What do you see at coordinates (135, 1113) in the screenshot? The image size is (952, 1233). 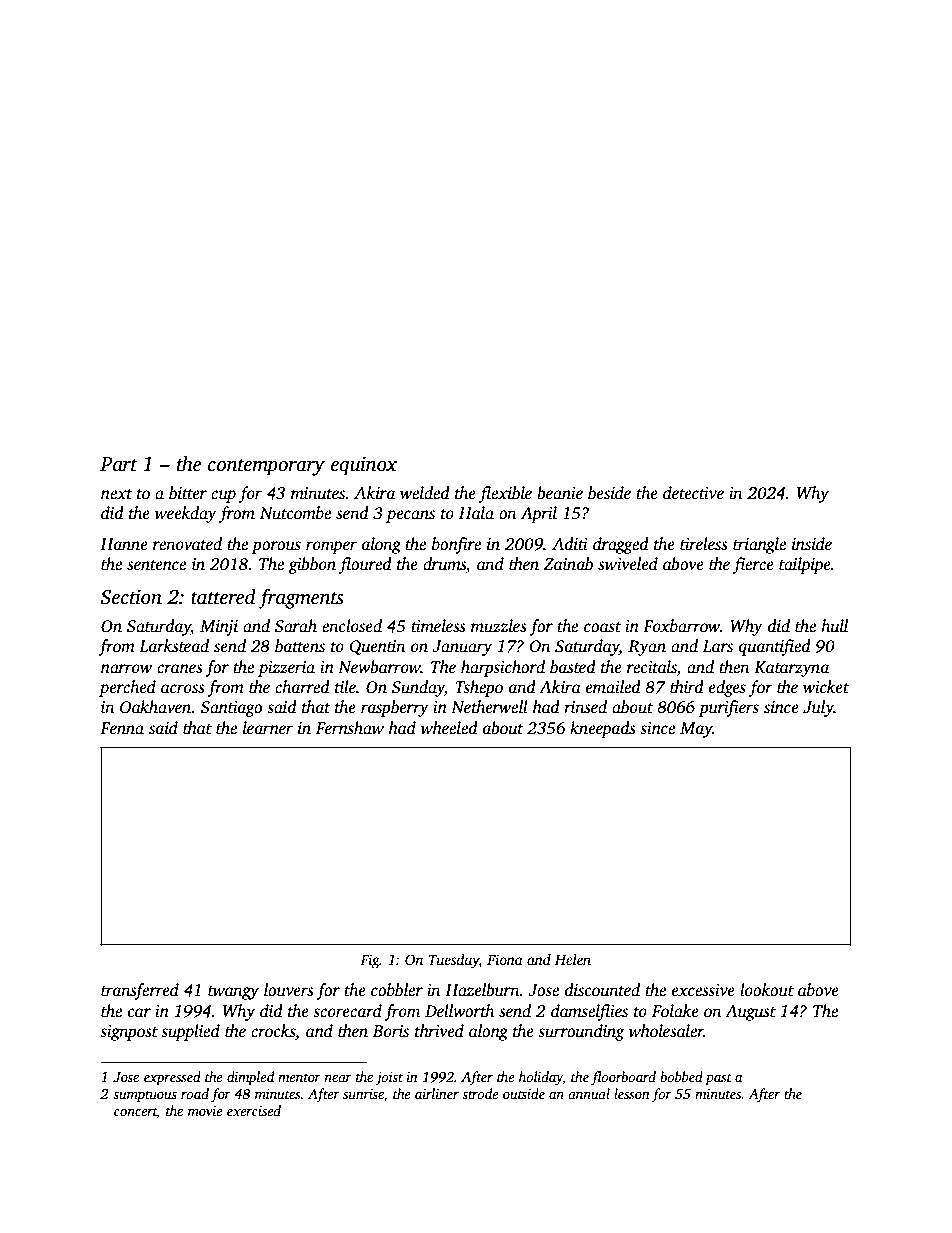 I see `concert` at bounding box center [135, 1113].
